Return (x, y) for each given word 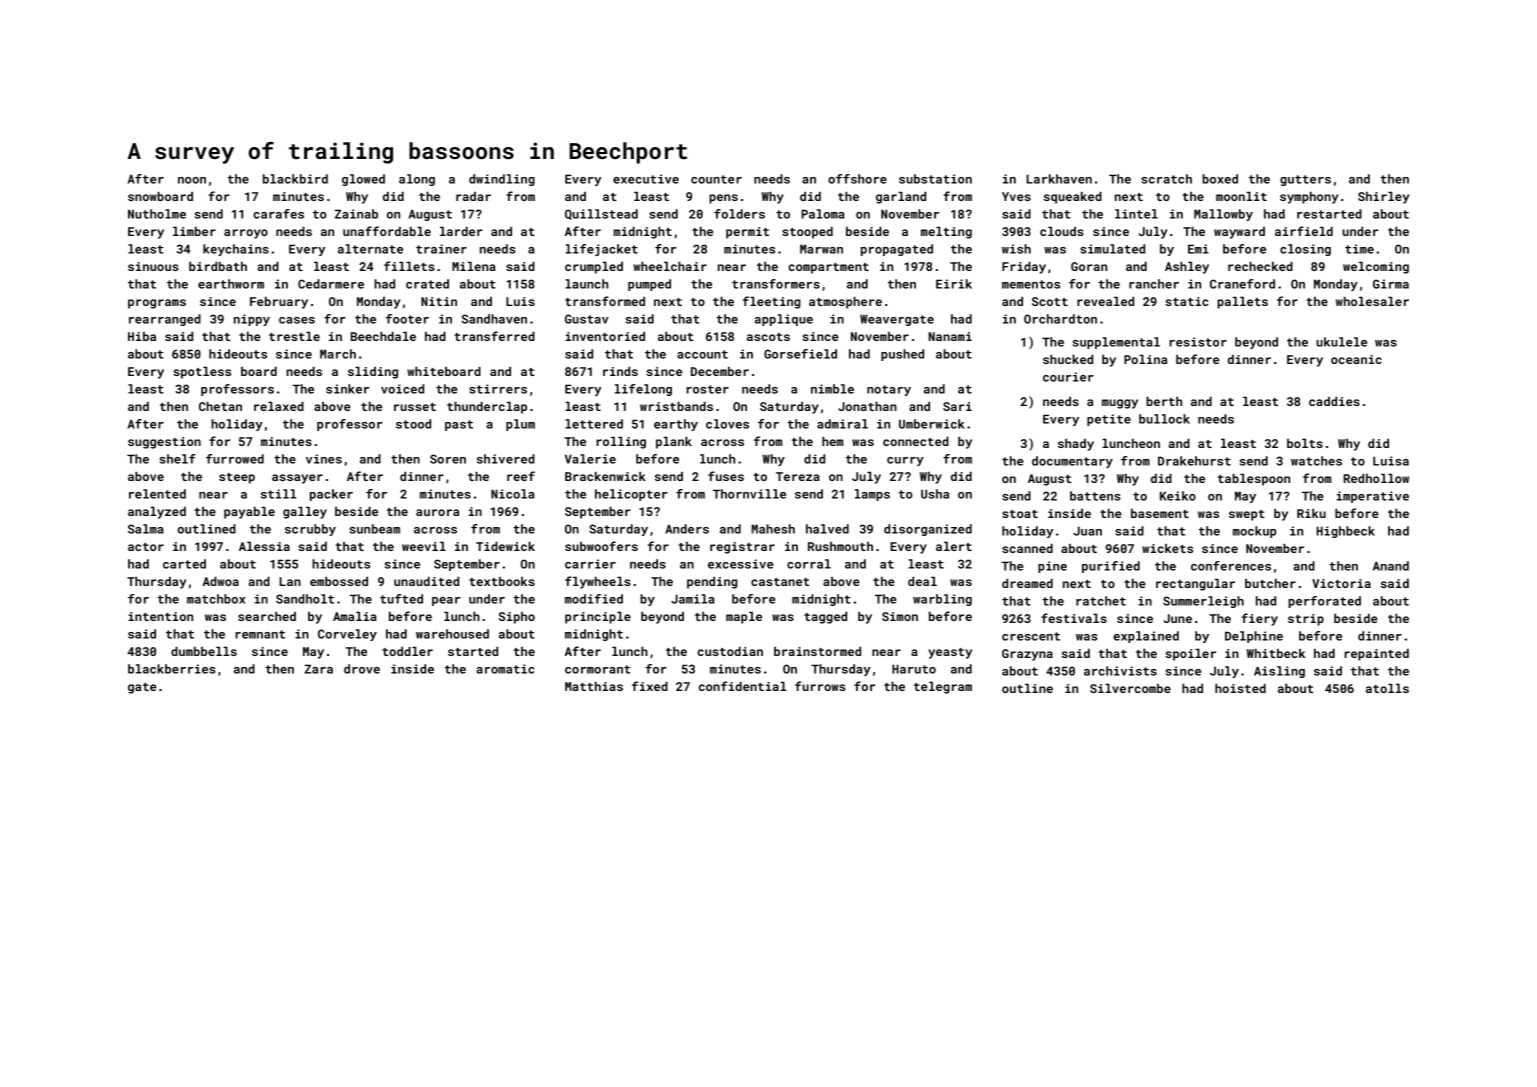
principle (598, 617)
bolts (1305, 443)
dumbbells (204, 651)
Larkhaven (1059, 179)
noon (192, 180)
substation (935, 179)
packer (331, 495)
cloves (727, 424)
